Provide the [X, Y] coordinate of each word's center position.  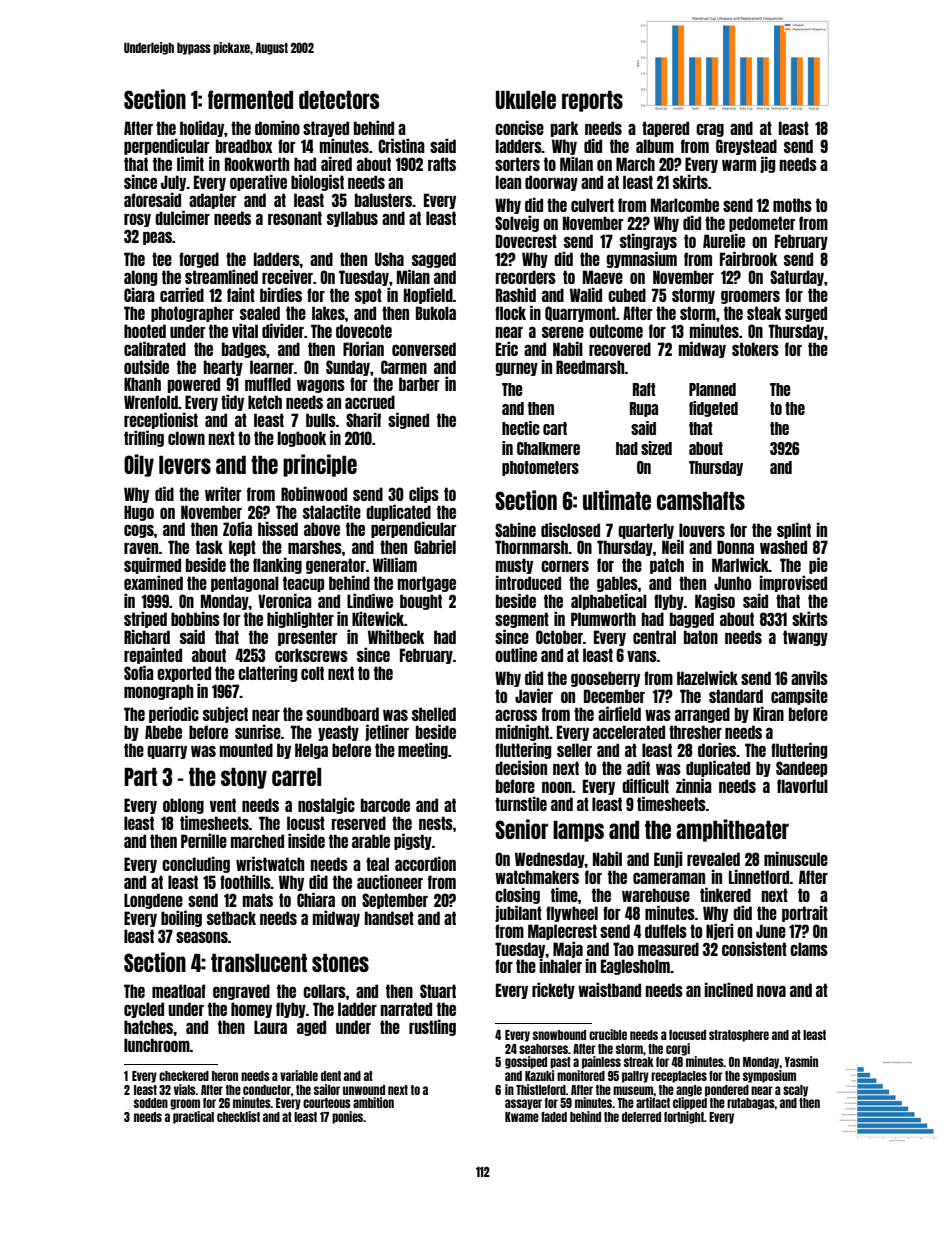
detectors [339, 100]
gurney [517, 369]
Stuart [438, 991]
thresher [695, 732]
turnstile [521, 803]
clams [809, 949]
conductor [267, 1090]
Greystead [746, 147]
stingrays [648, 241]
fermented [250, 99]
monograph [159, 692]
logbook [302, 439]
